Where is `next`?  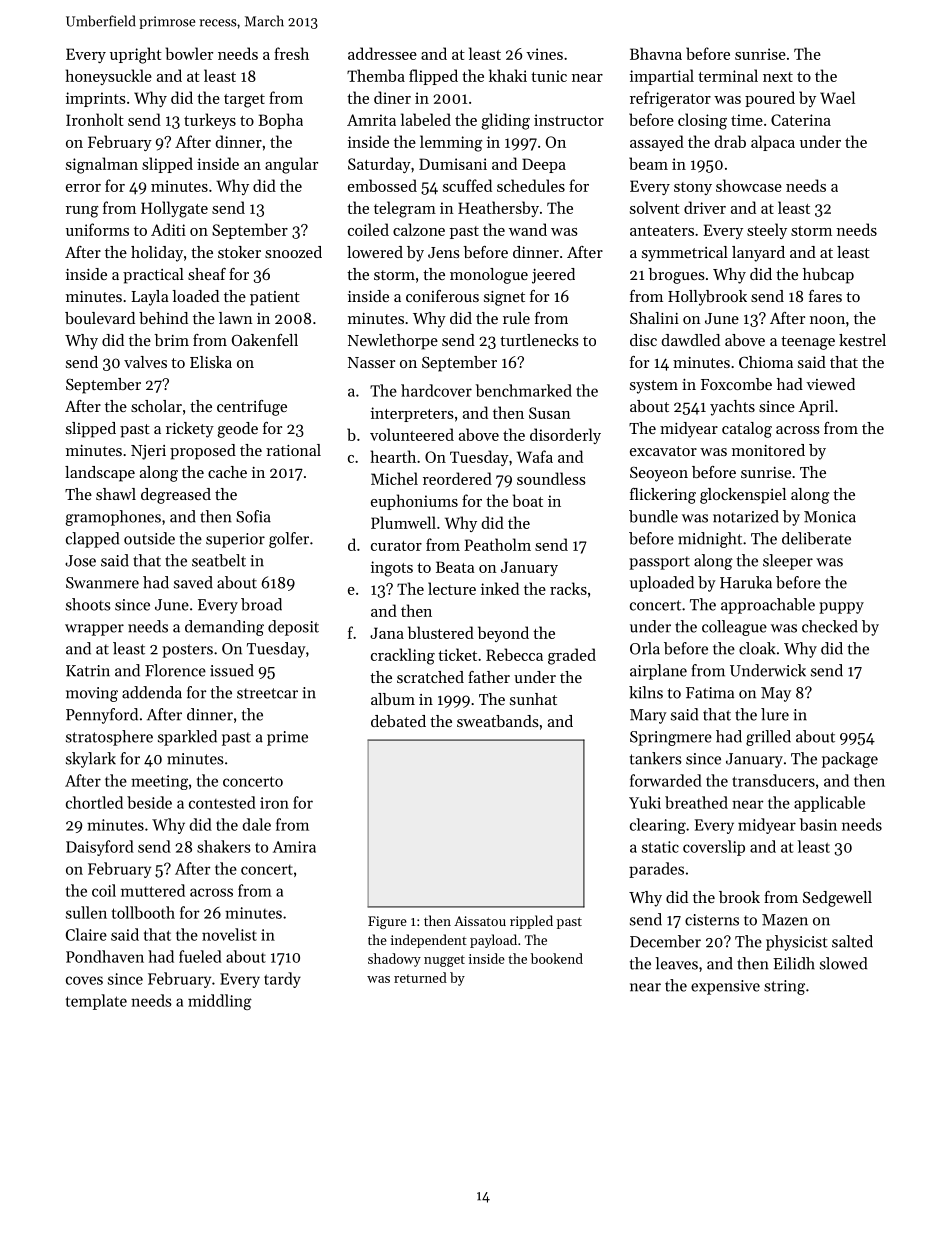
next is located at coordinates (778, 77).
